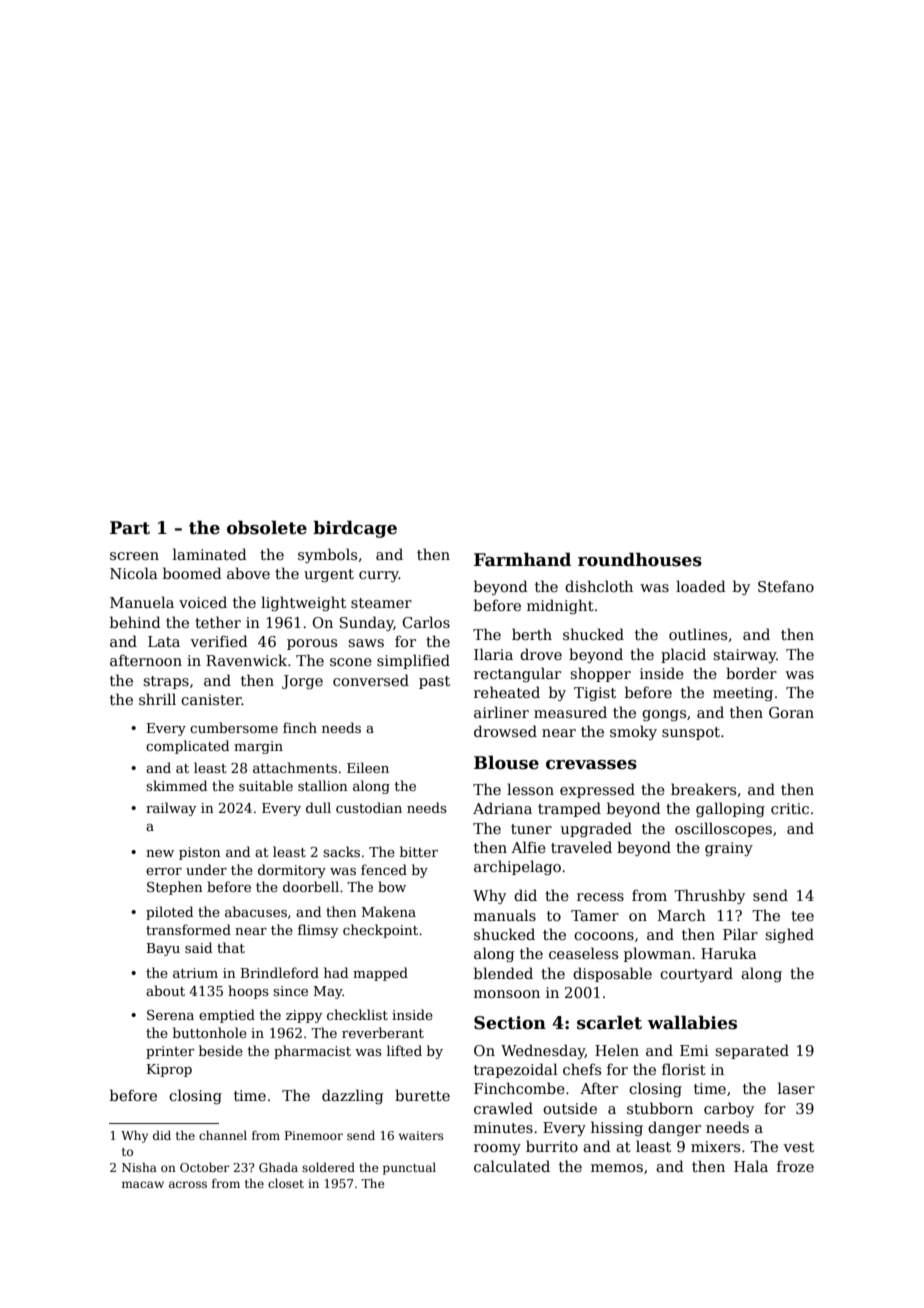  What do you see at coordinates (599, 586) in the image?
I see `dishcloth` at bounding box center [599, 586].
